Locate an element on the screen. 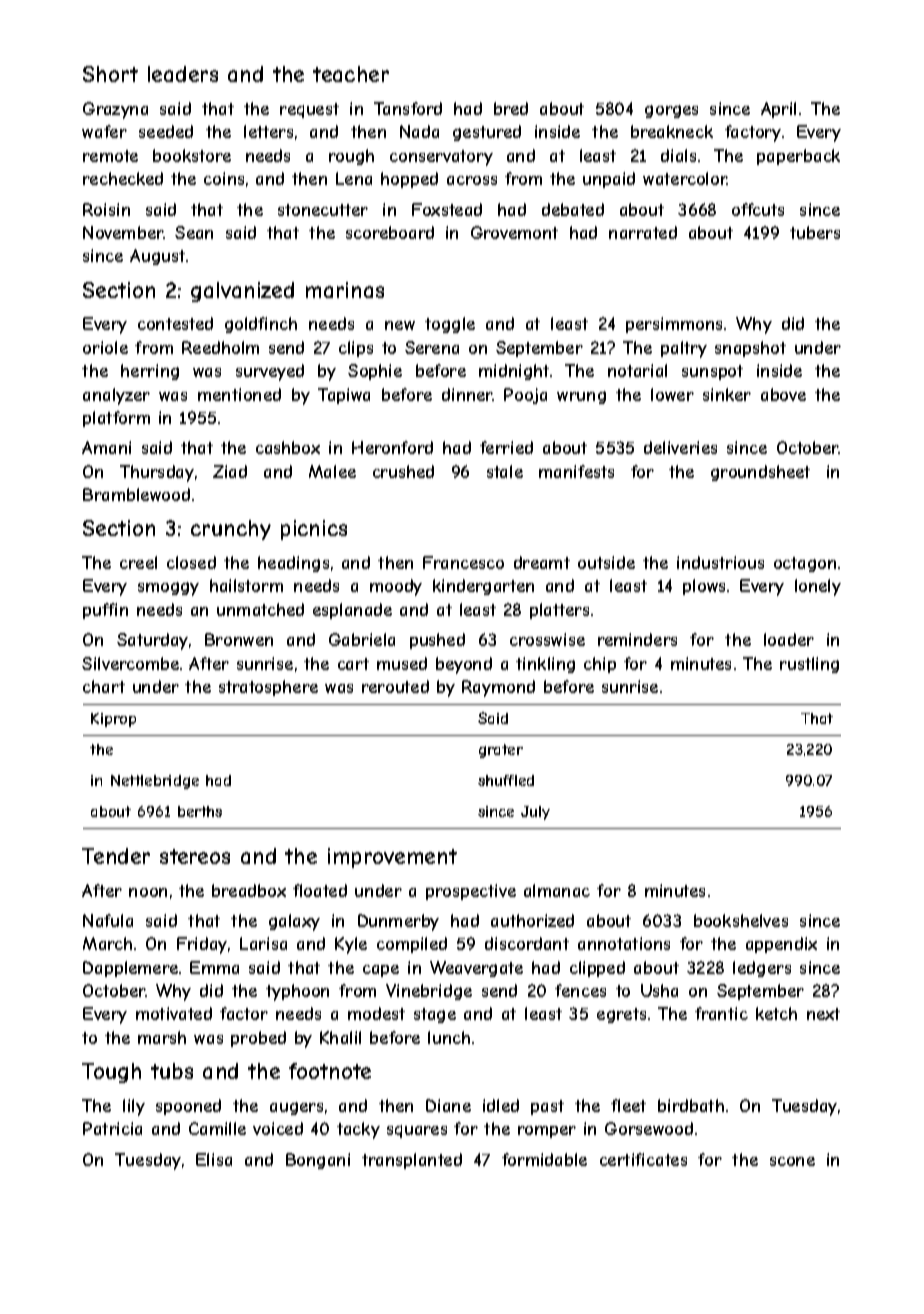 This screenshot has height=1314, width=924. closed is located at coordinates (191, 562).
